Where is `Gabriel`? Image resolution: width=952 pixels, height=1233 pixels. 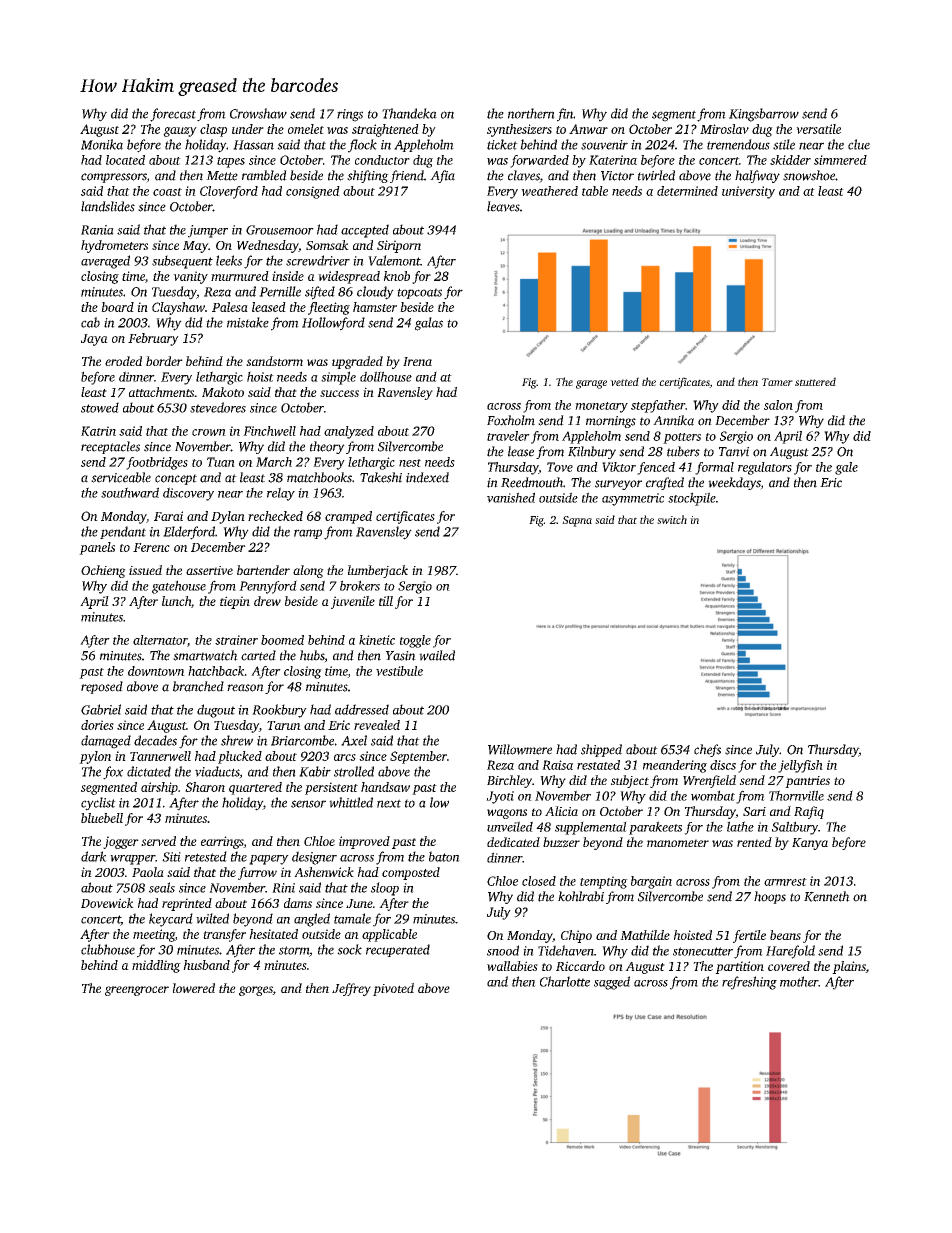
Gabriel is located at coordinates (101, 709).
